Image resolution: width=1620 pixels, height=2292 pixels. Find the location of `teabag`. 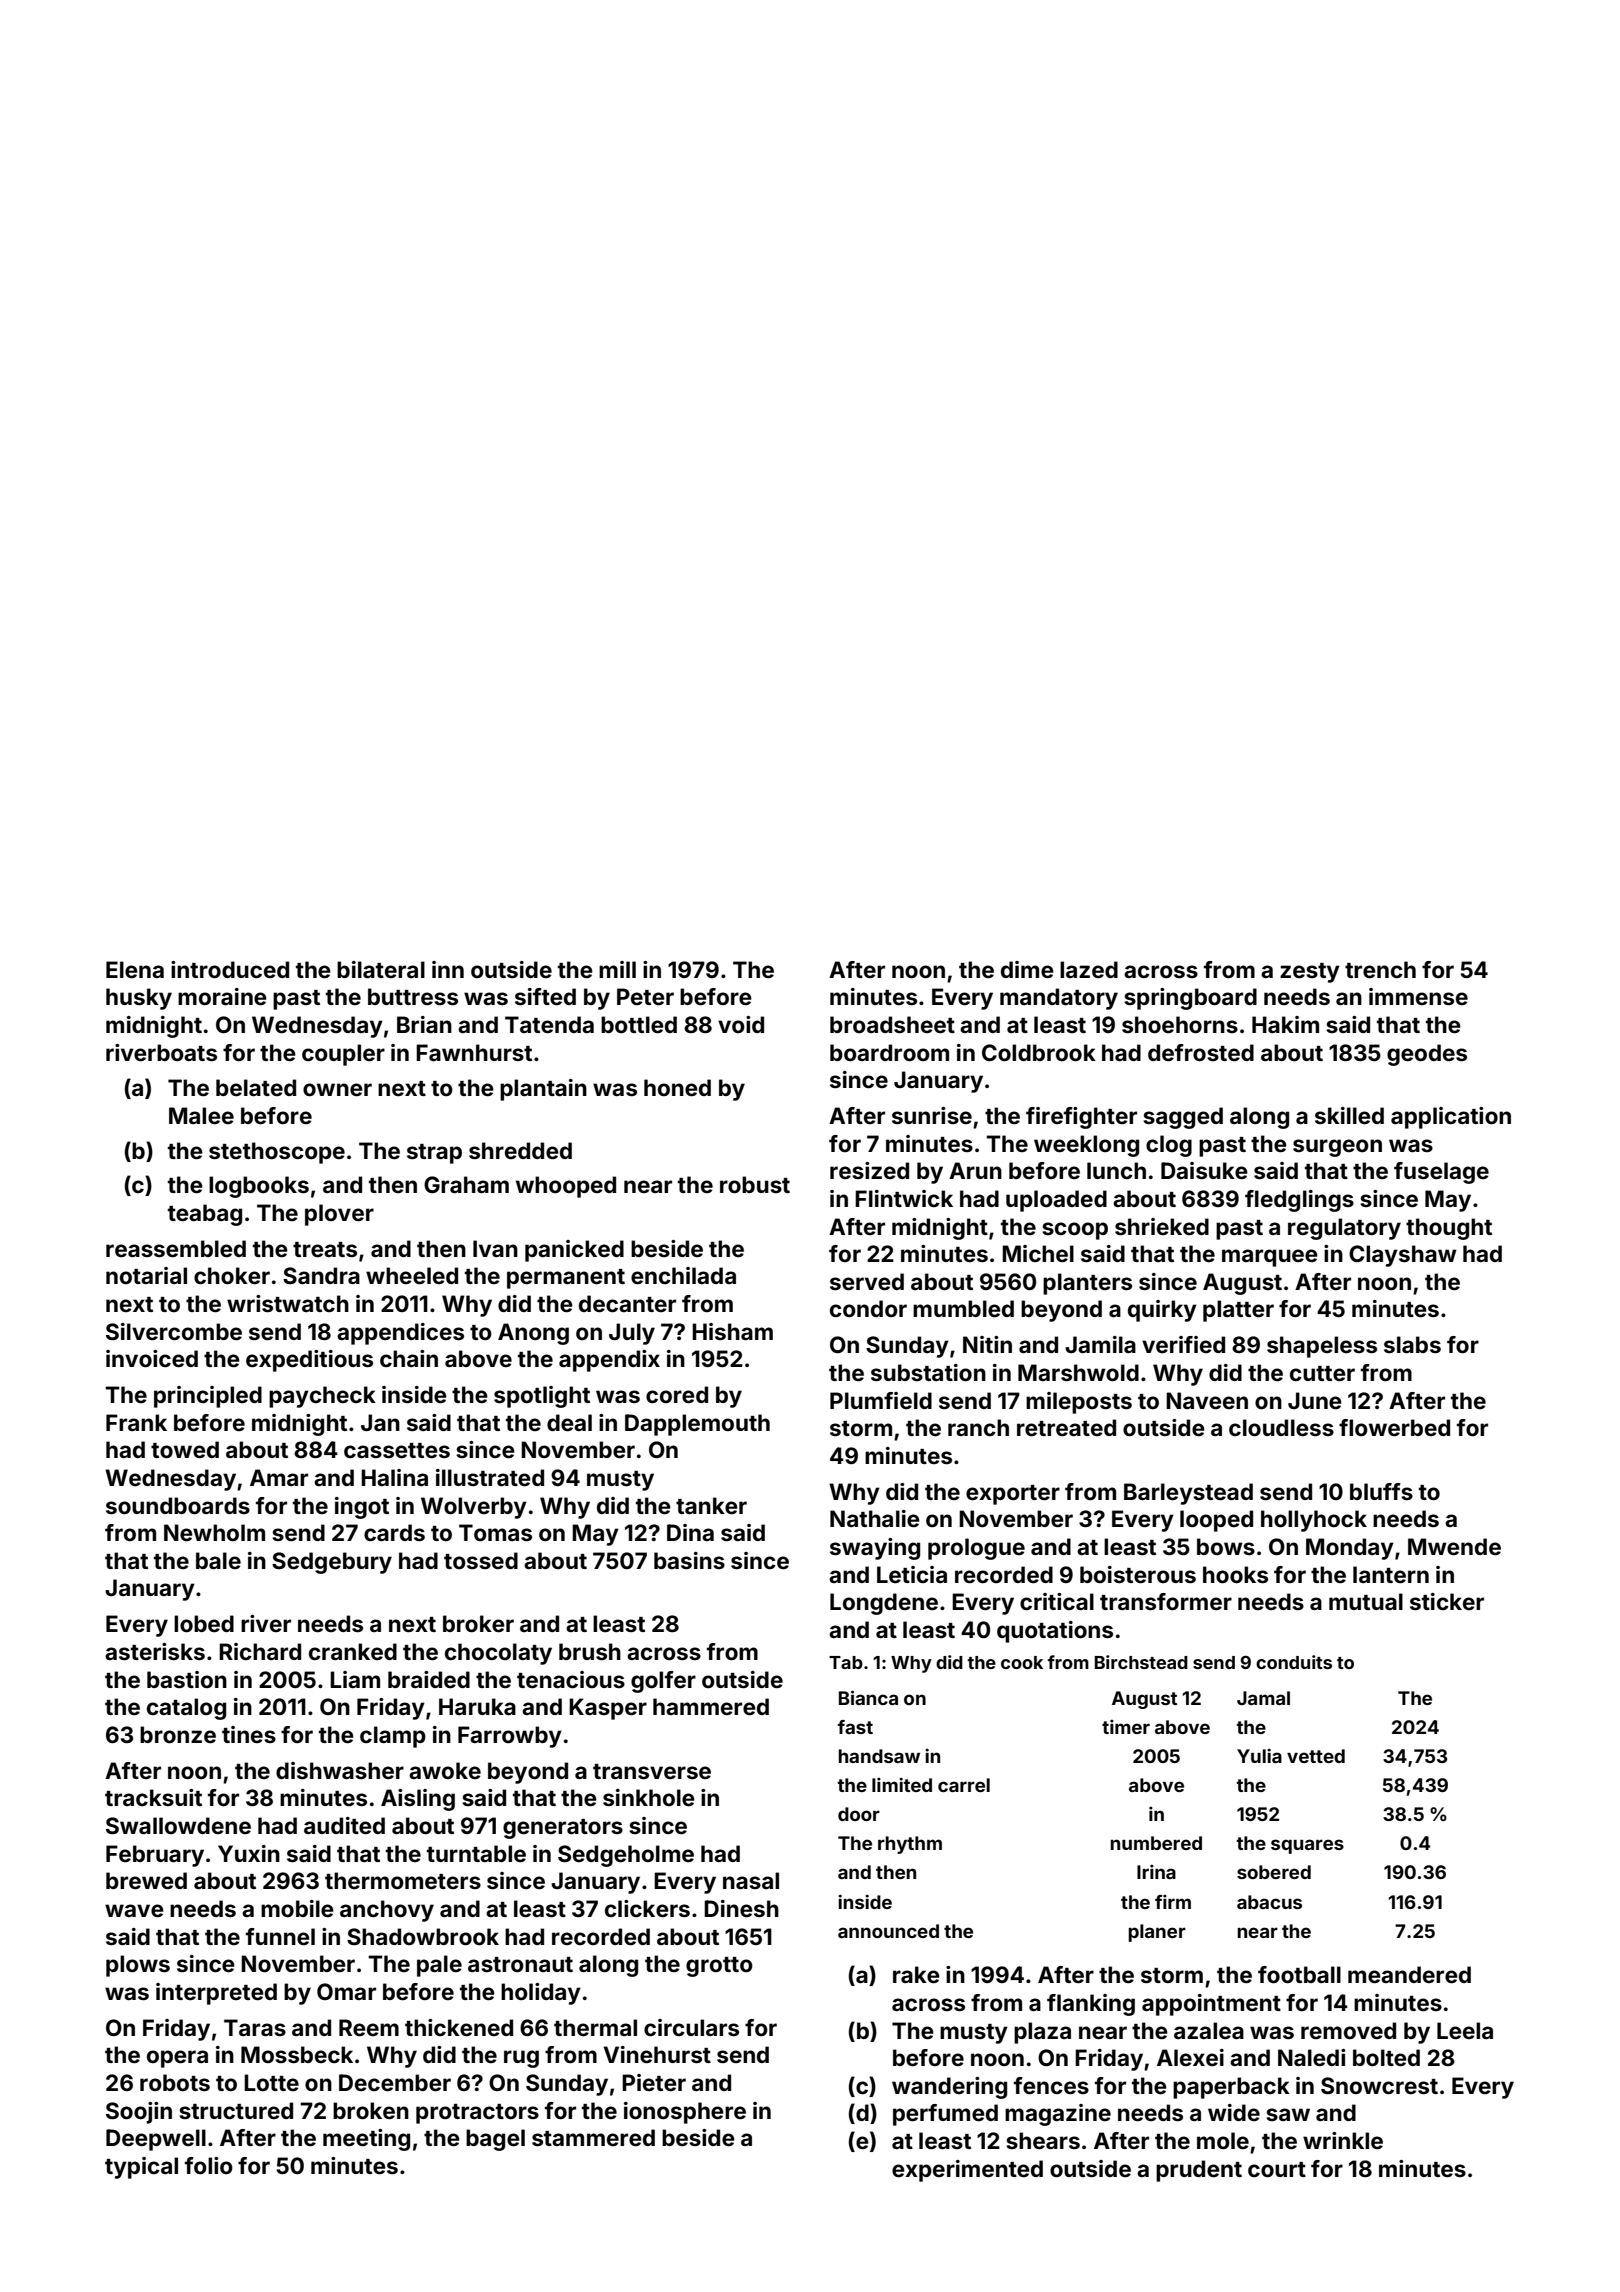

teabag is located at coordinates (205, 1215).
